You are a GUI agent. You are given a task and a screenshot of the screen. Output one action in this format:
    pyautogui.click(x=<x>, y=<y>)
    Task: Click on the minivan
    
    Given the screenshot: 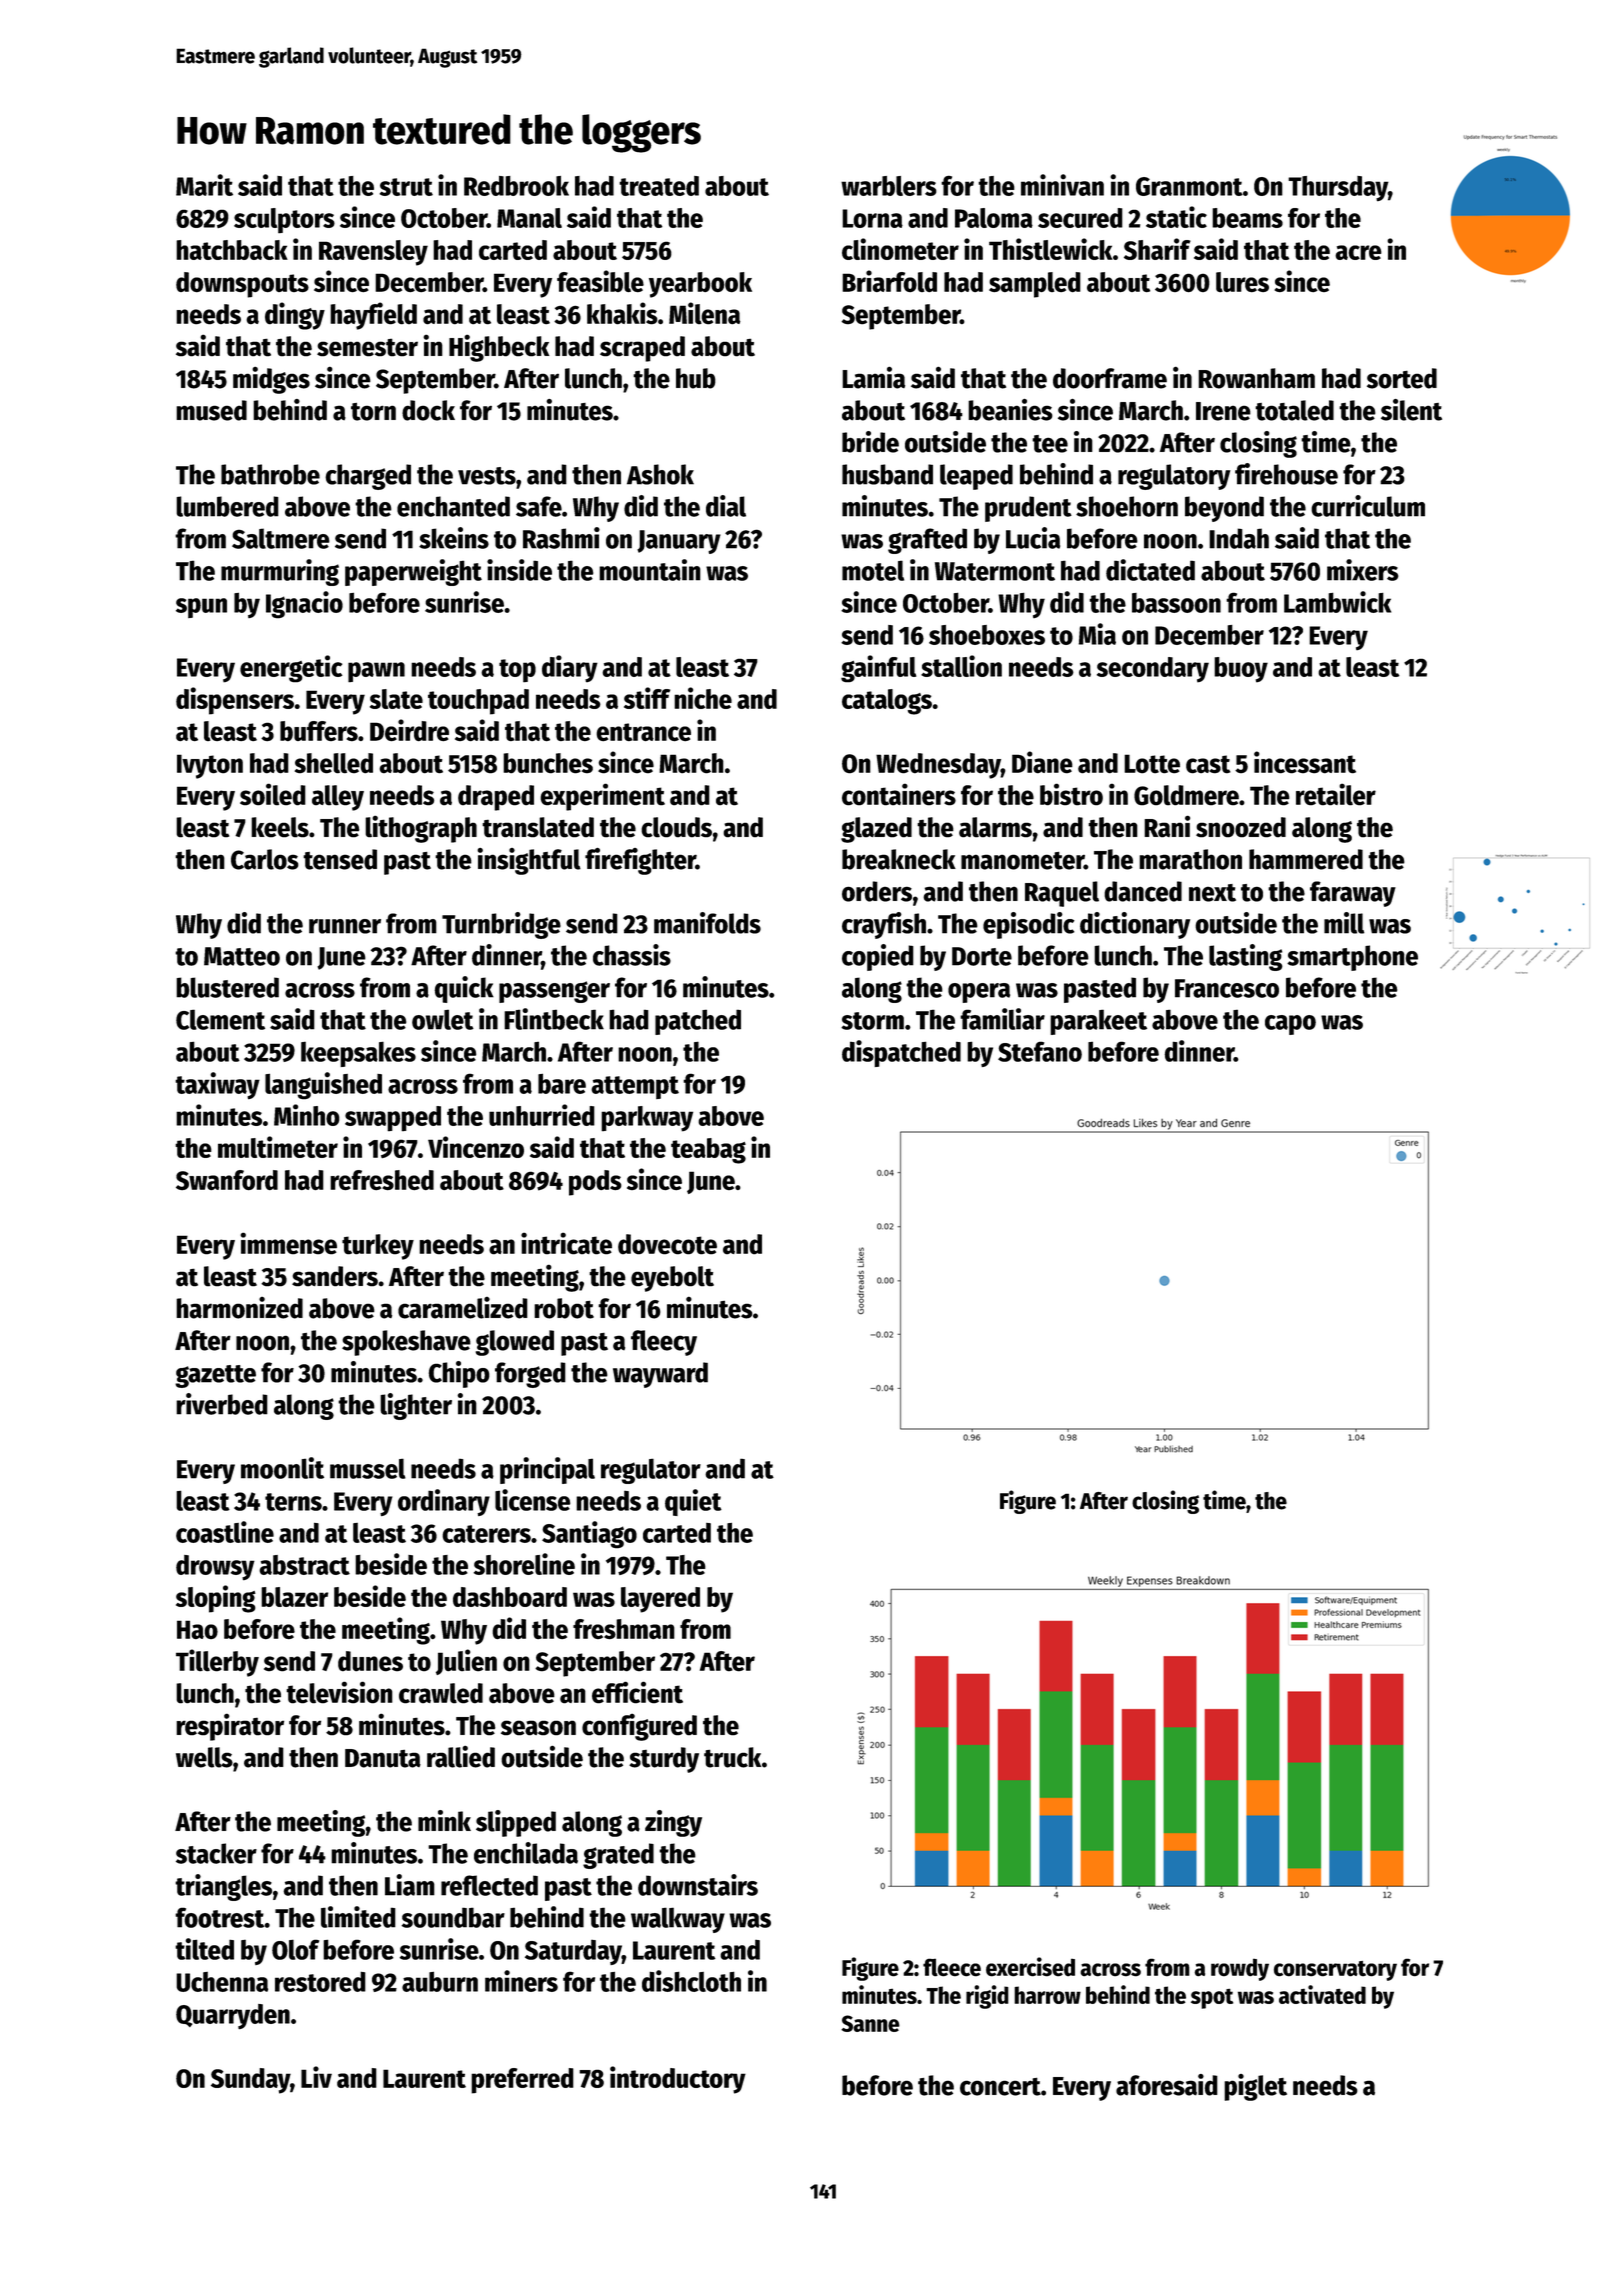 What is the action you would take?
    pyautogui.click(x=1062, y=185)
